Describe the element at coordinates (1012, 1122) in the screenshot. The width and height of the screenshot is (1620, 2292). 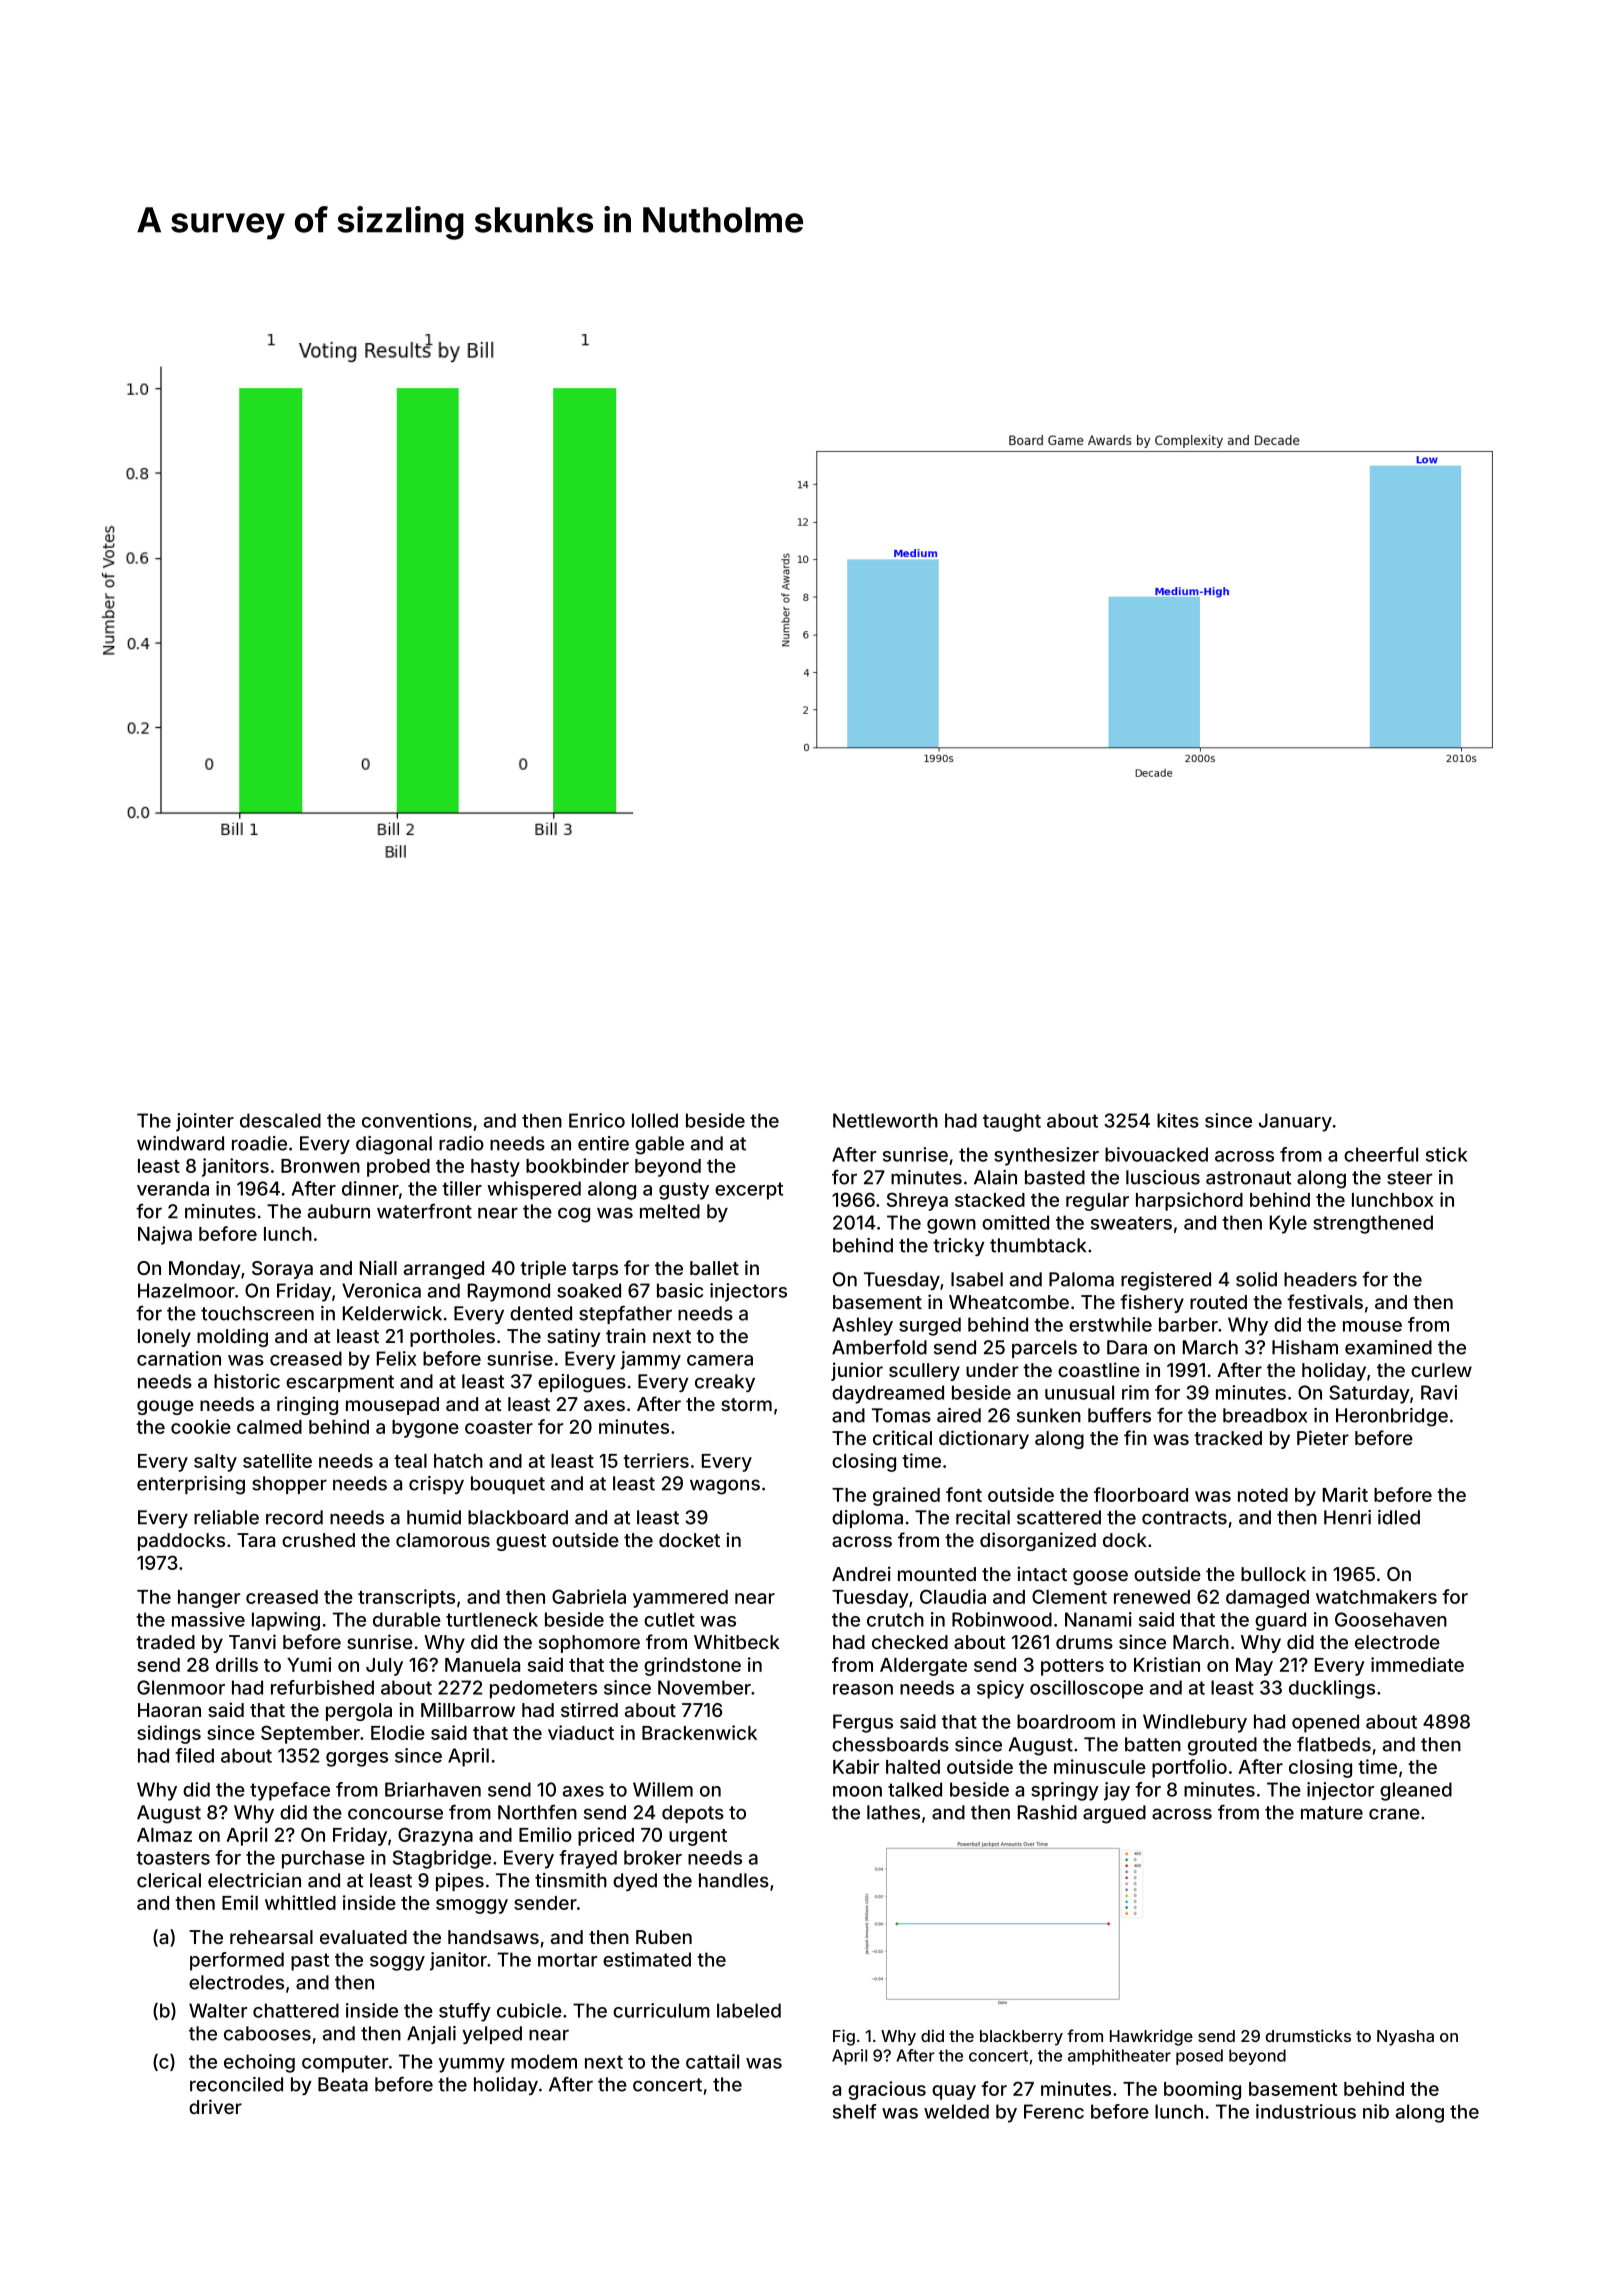
I see `taught` at that location.
